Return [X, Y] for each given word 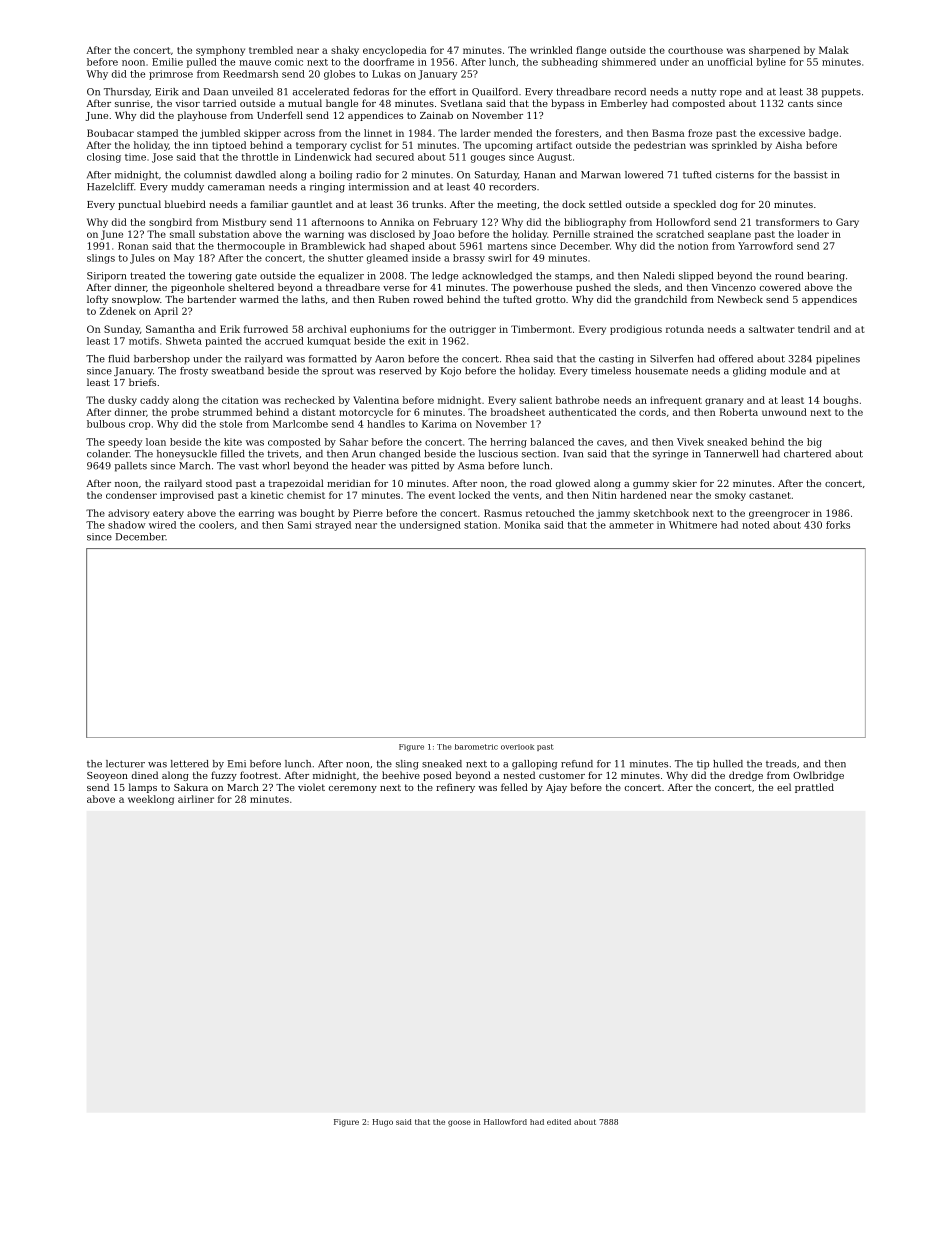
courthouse [695, 50]
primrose [171, 75]
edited [559, 1122]
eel [784, 787]
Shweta [184, 341]
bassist [811, 175]
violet [311, 787]
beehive [401, 775]
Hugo [383, 1123]
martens [507, 246]
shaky [345, 51]
